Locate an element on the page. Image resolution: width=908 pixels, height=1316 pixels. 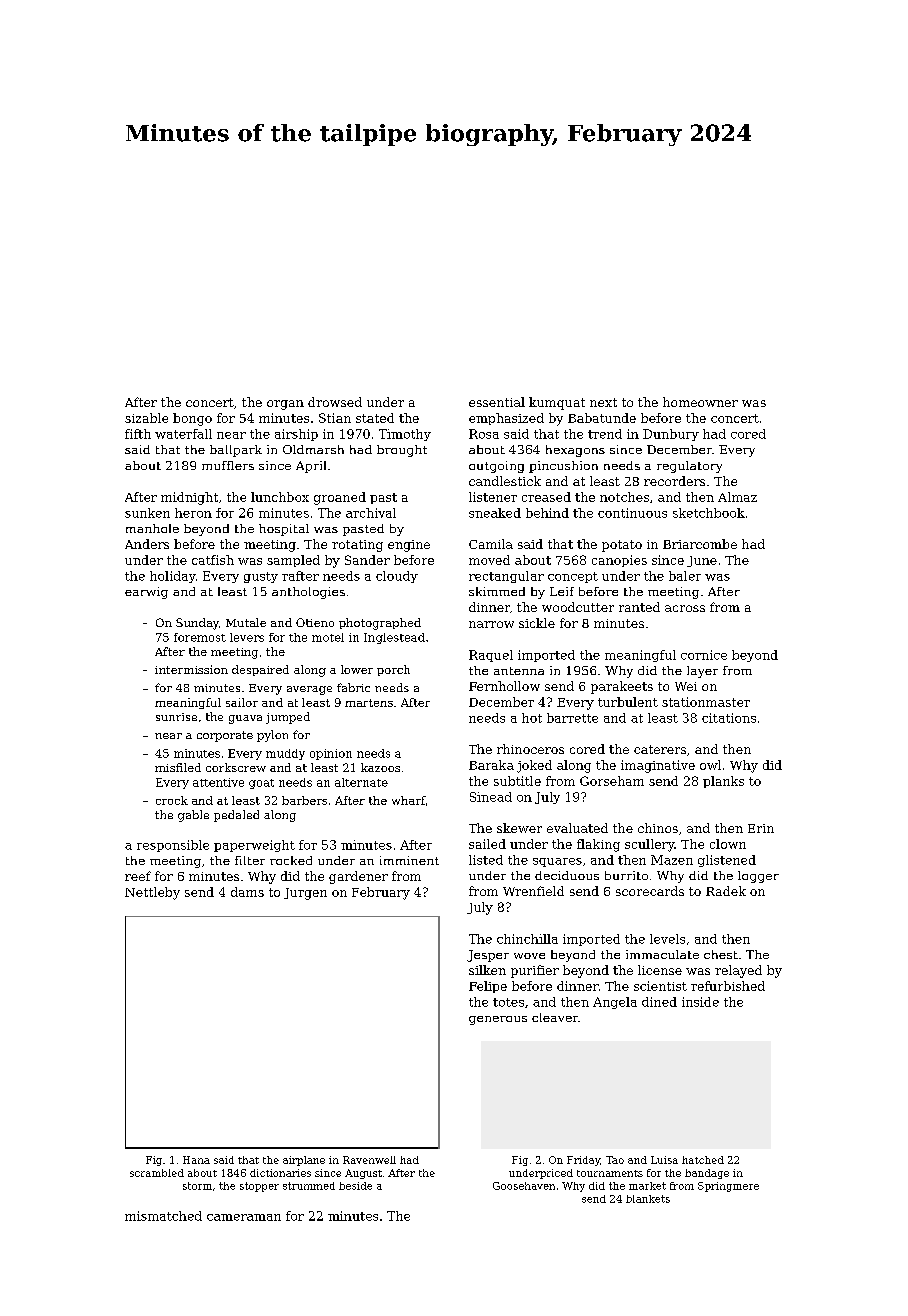
drowsed is located at coordinates (335, 402).
